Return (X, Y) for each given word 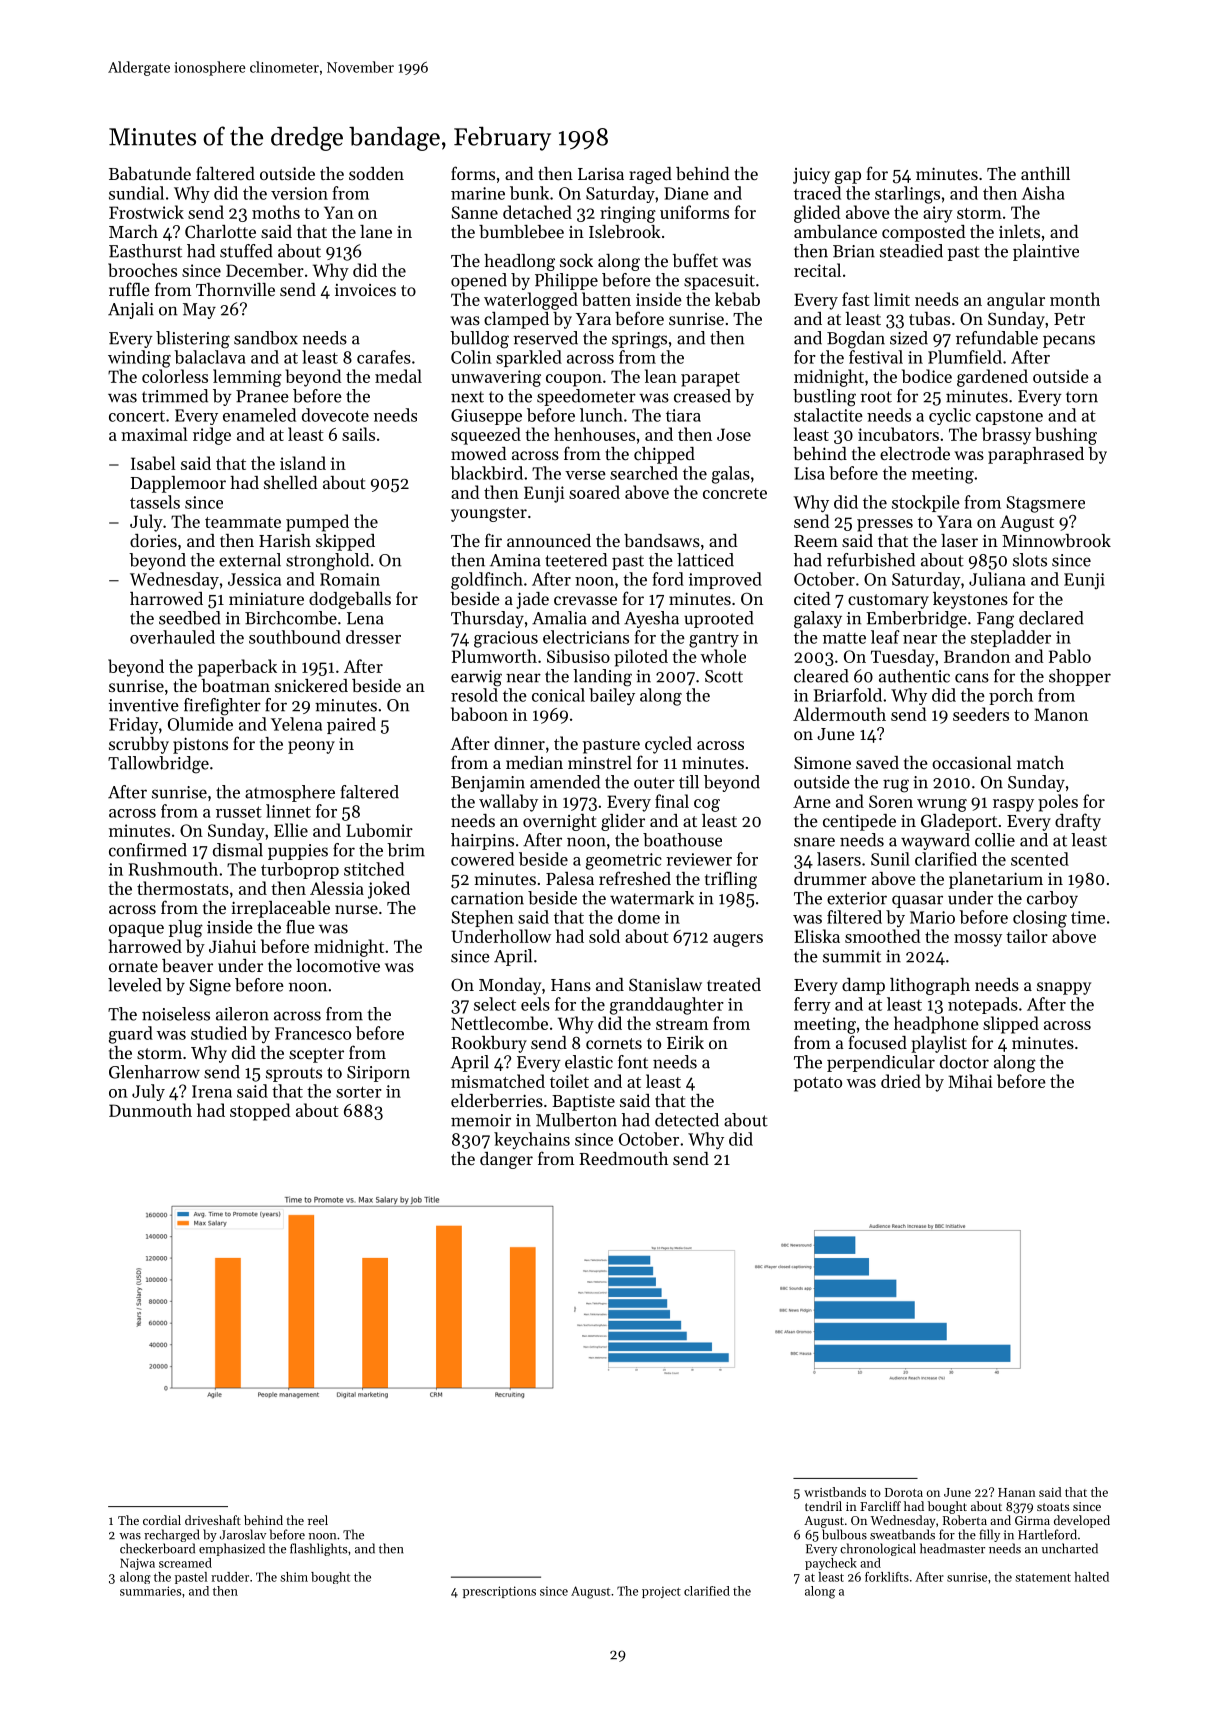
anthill (1045, 173)
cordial (162, 1520)
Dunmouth (150, 1110)
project (661, 1592)
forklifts (887, 1577)
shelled (291, 482)
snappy (1064, 988)
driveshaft (213, 1520)
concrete (735, 493)
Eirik (685, 1042)
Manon (1061, 714)
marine (478, 193)
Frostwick (146, 212)
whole (723, 656)
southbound (295, 637)
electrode (915, 453)
